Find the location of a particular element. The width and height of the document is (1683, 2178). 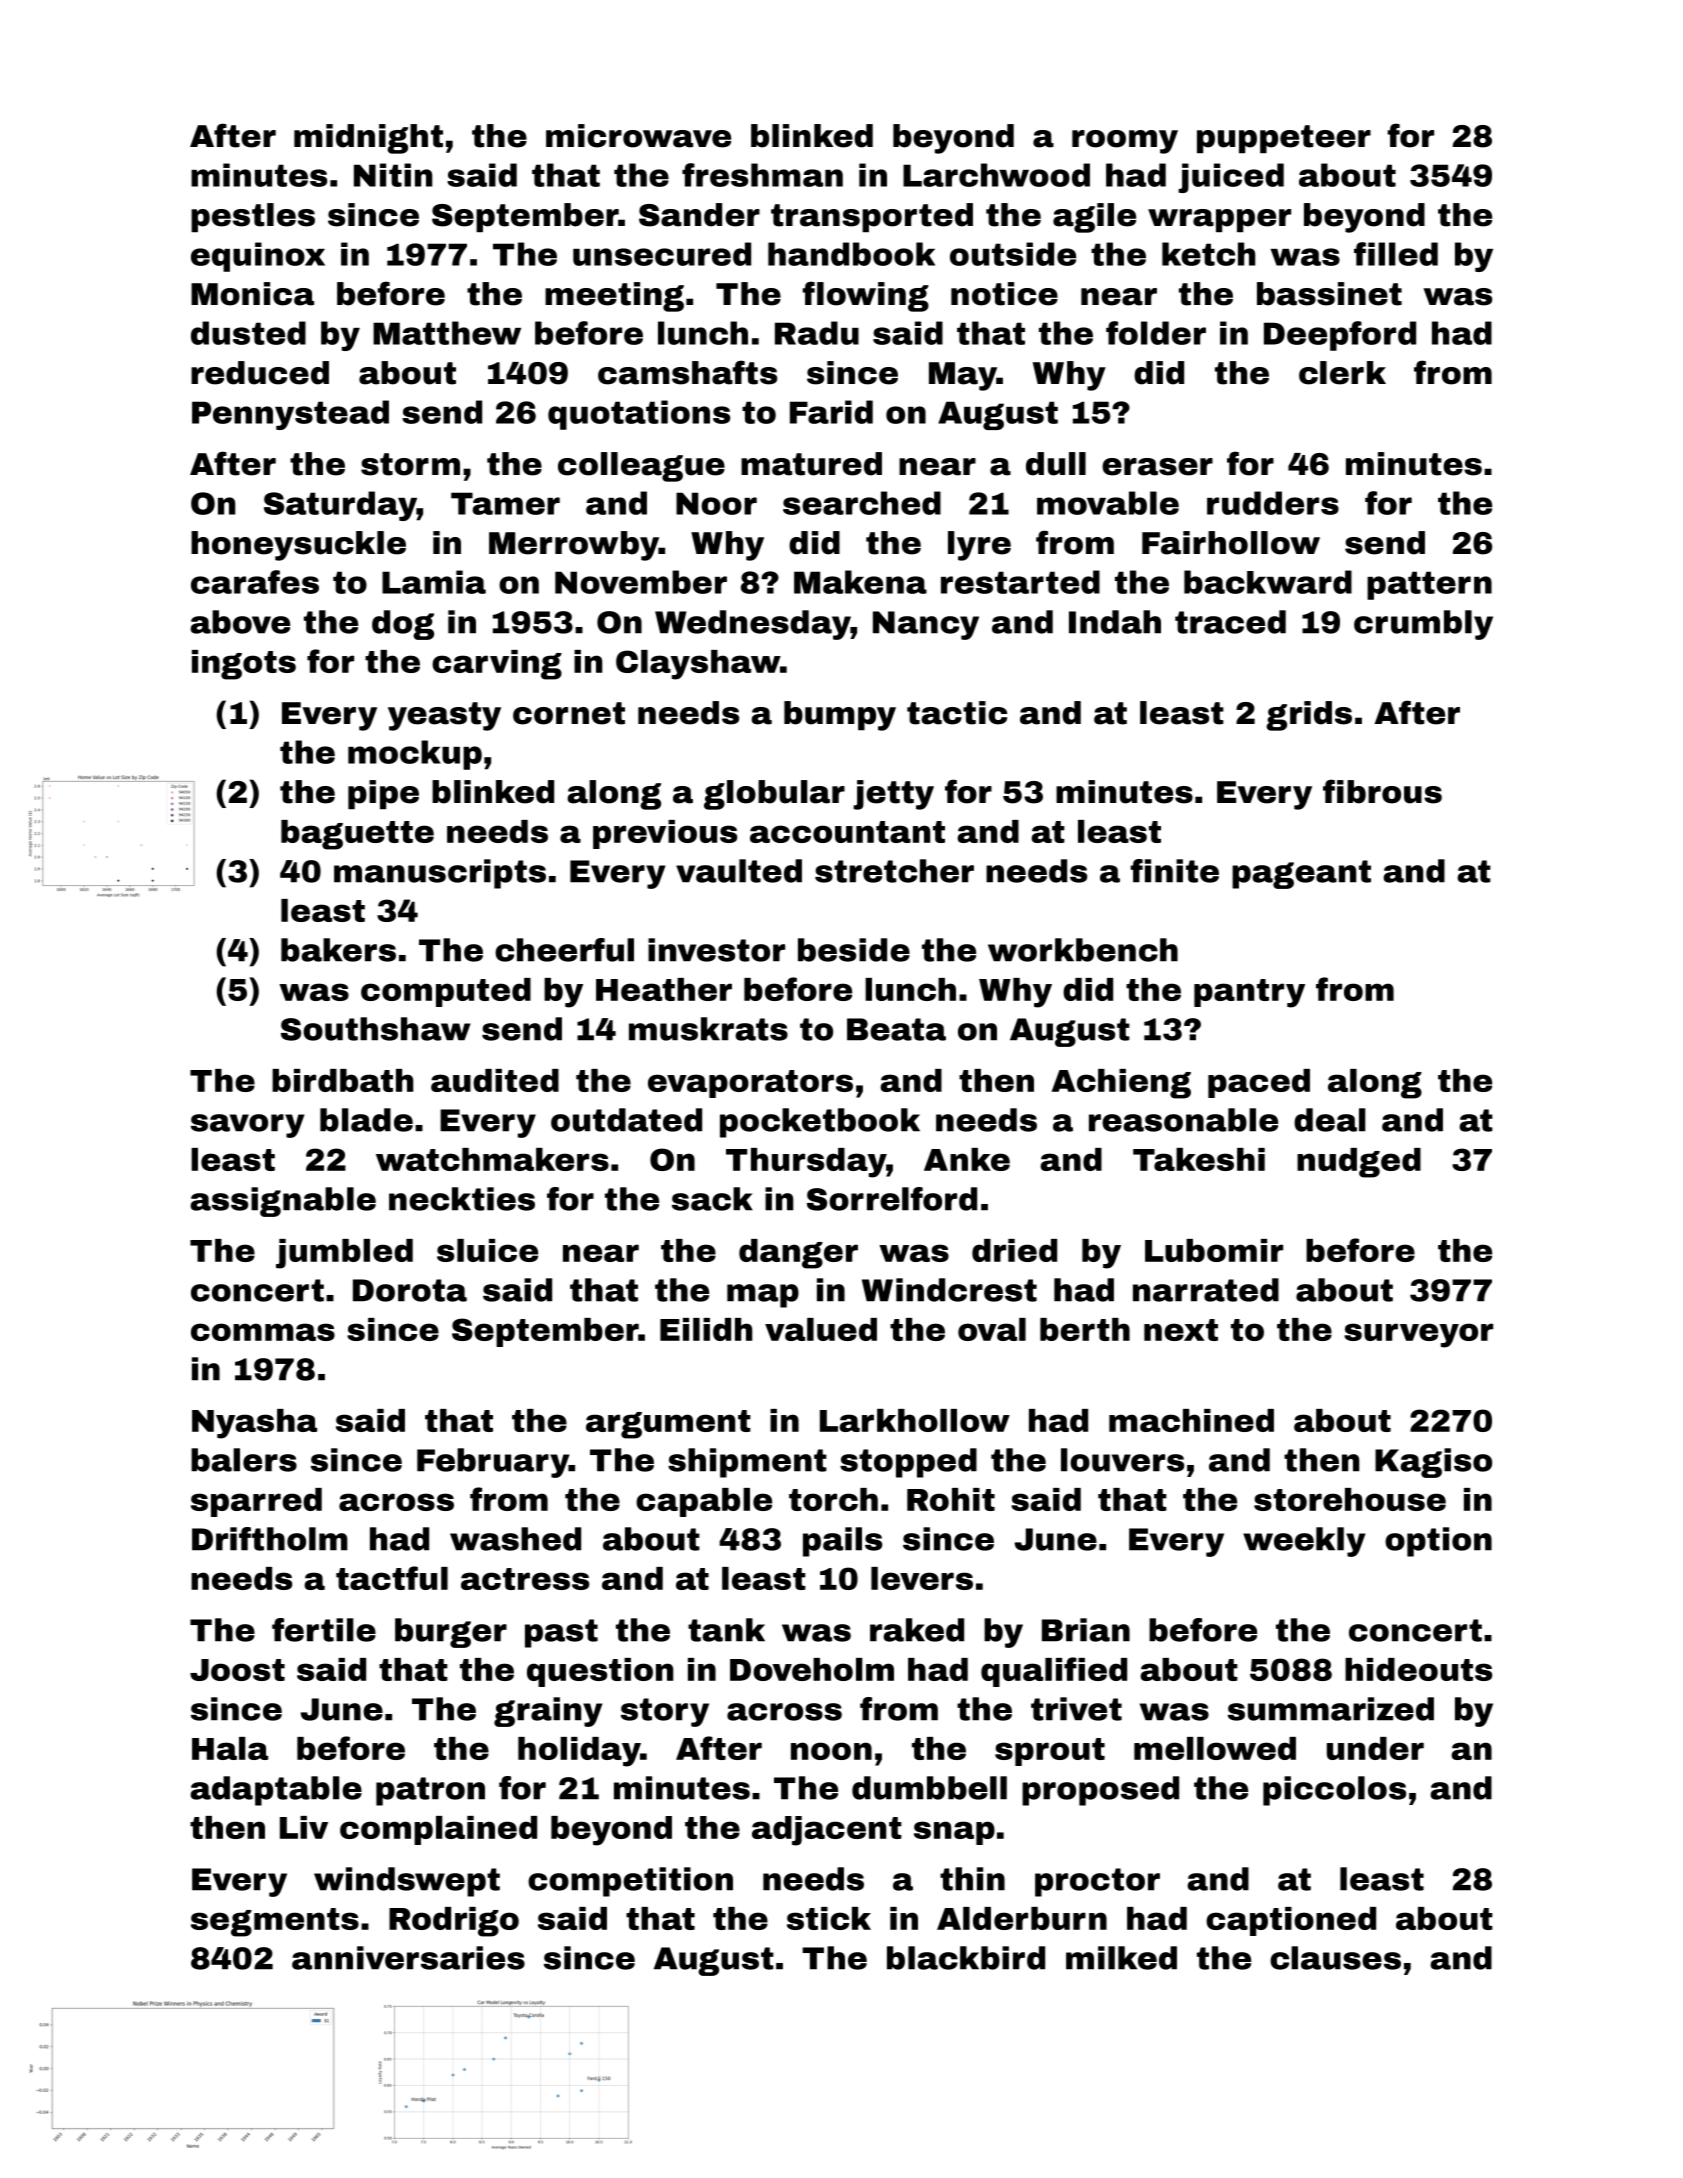

notice is located at coordinates (1004, 294).
